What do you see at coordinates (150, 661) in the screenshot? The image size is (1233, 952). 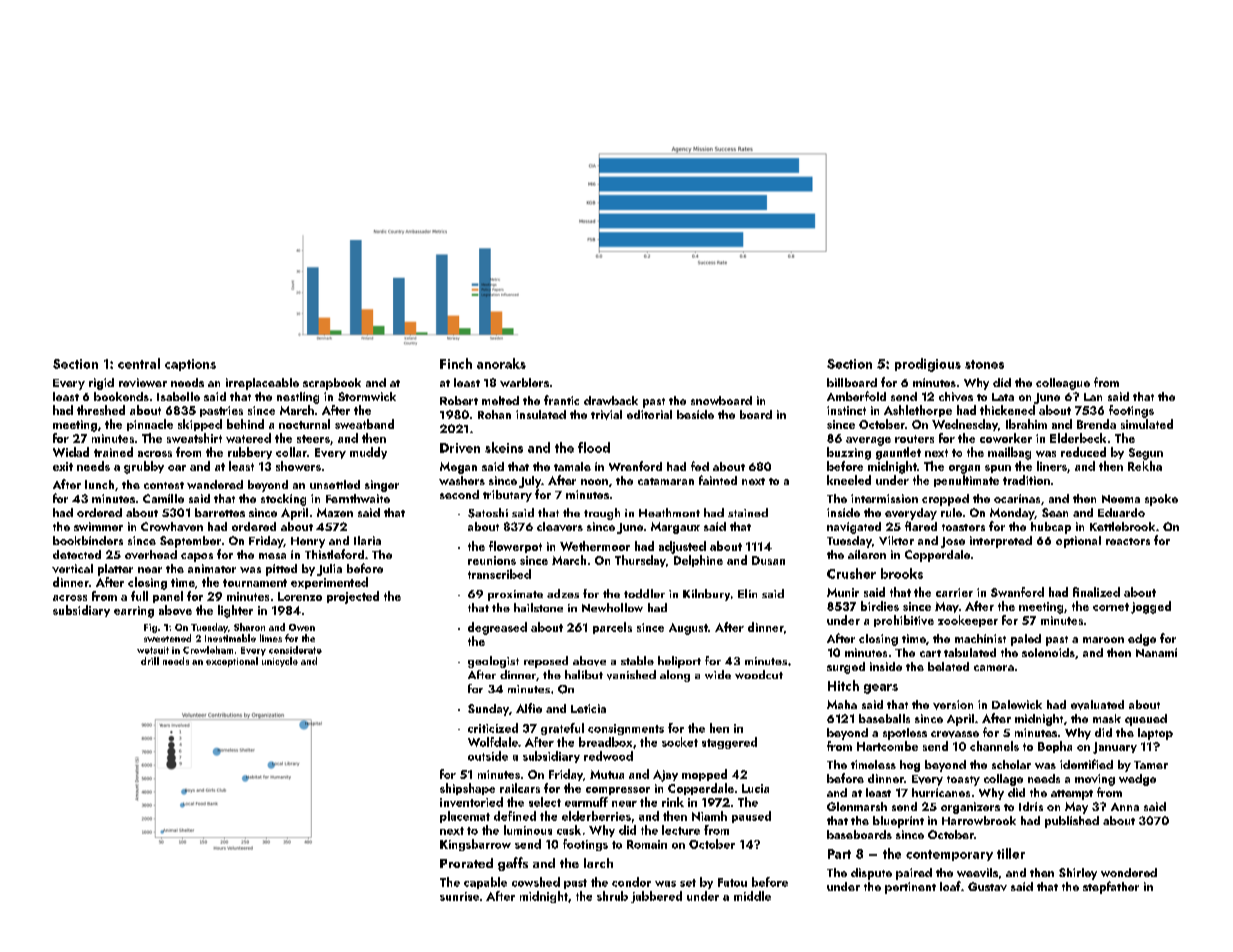 I see `drill` at bounding box center [150, 661].
